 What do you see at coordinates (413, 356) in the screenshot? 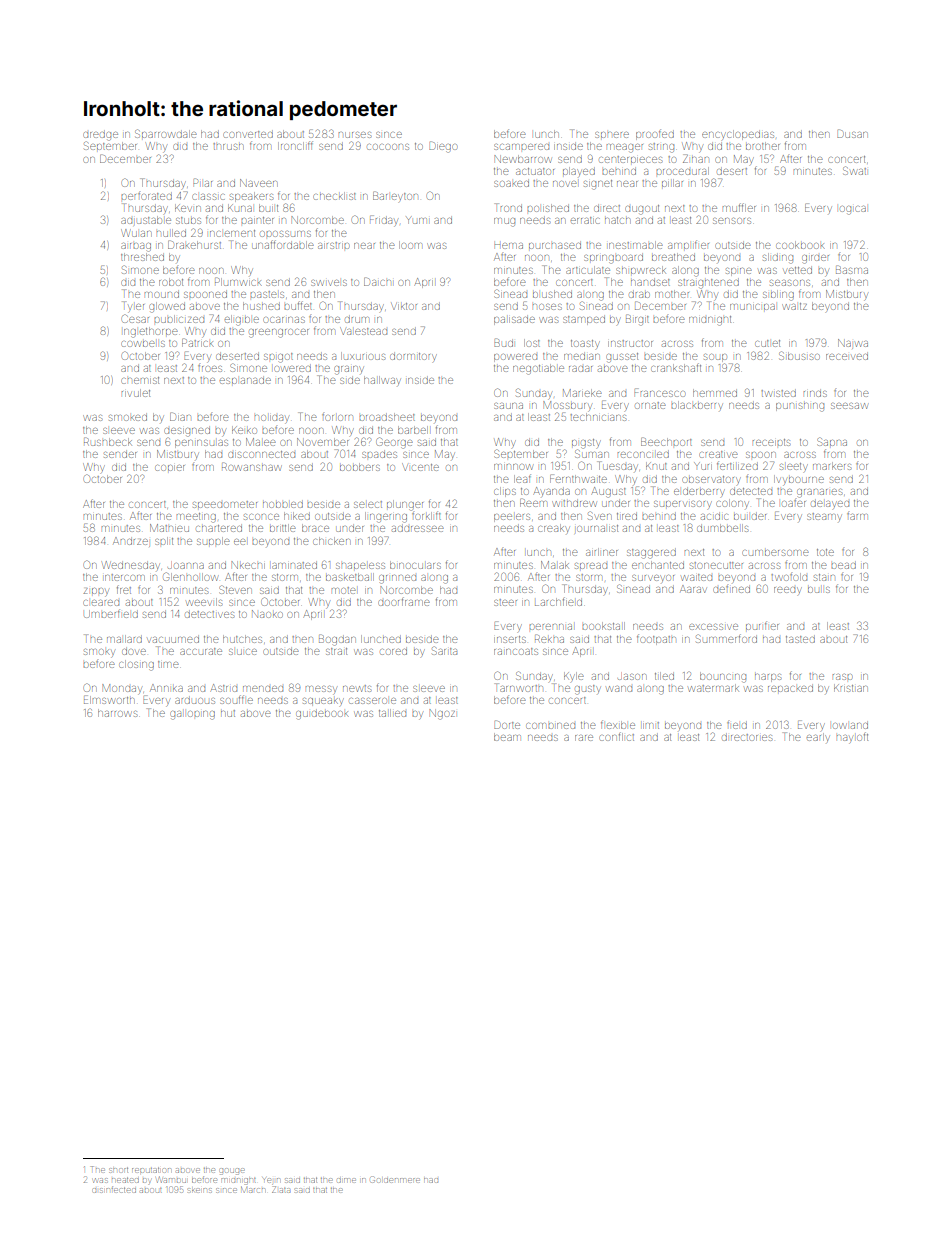
I see `dormitory` at bounding box center [413, 356].
